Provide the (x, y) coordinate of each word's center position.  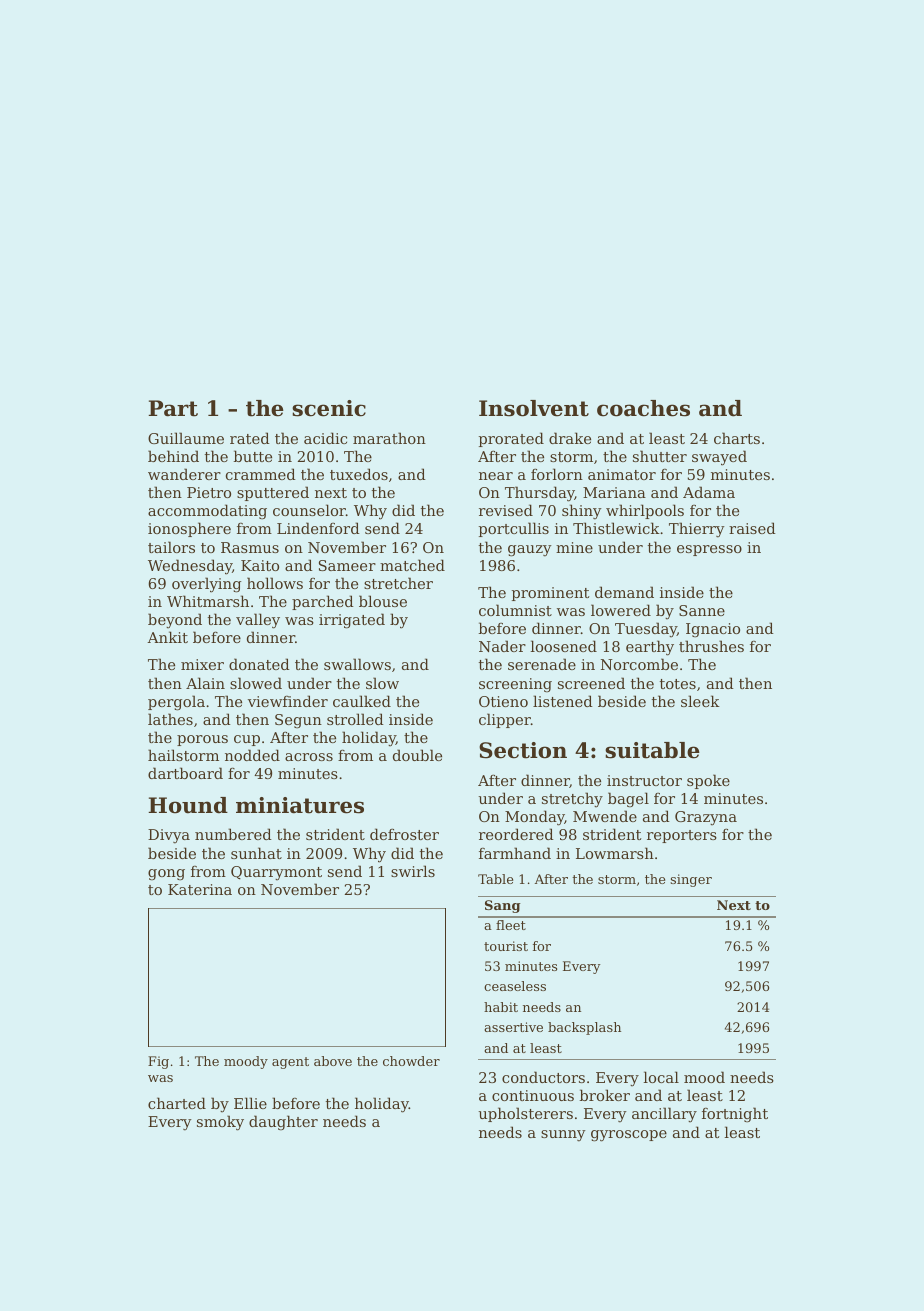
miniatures (300, 805)
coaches (643, 408)
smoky (220, 1123)
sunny (563, 1136)
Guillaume (186, 438)
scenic (329, 408)
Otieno (503, 701)
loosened (564, 646)
